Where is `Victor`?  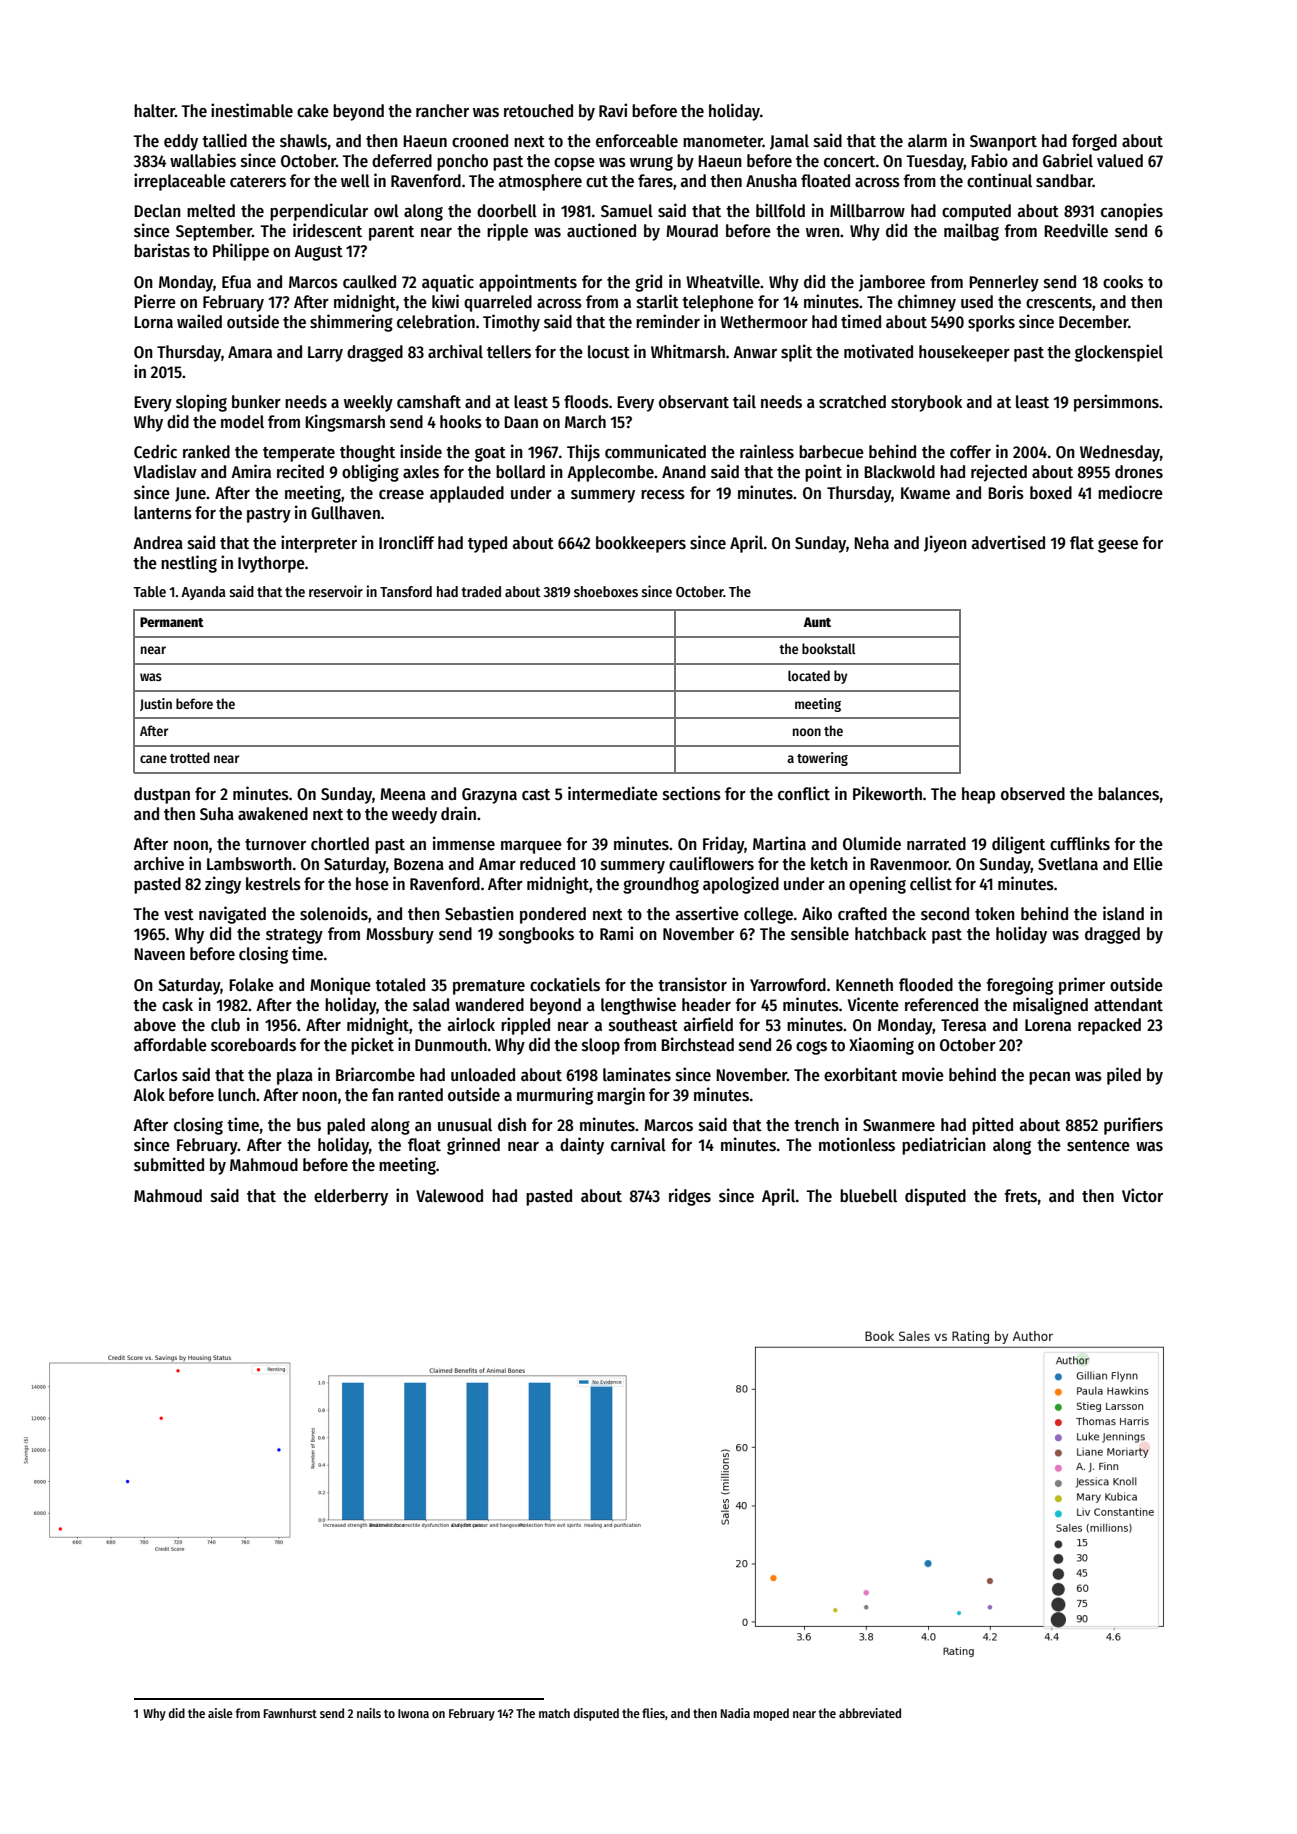
Victor is located at coordinates (1142, 1195).
